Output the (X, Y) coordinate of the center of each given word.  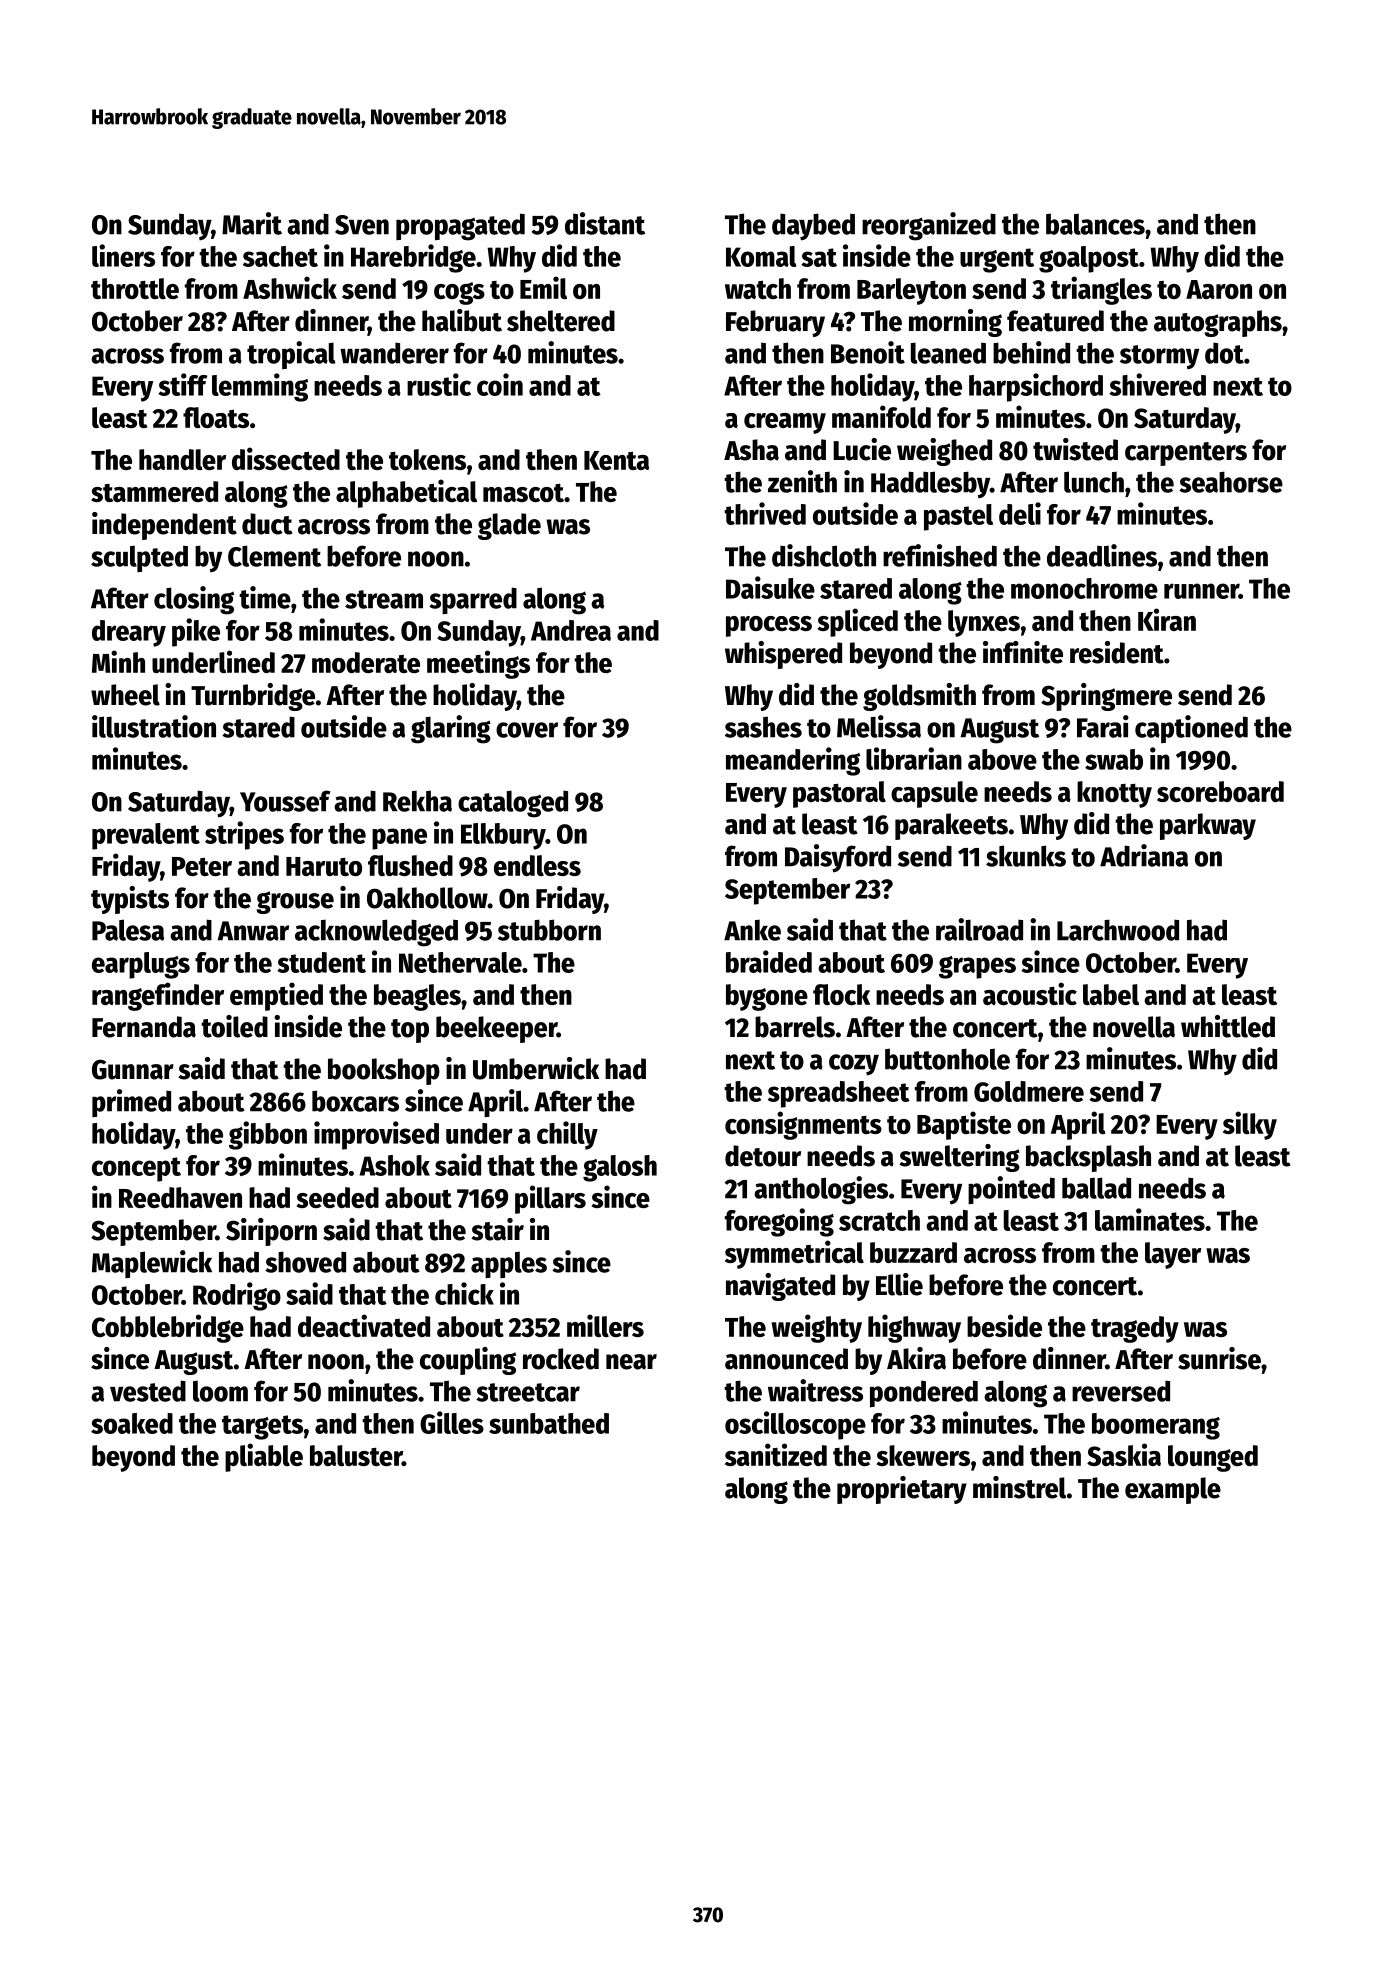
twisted (1075, 449)
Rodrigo (237, 1296)
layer (1173, 1255)
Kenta (616, 460)
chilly (567, 1135)
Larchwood (1118, 930)
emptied (276, 996)
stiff (183, 384)
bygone (767, 997)
